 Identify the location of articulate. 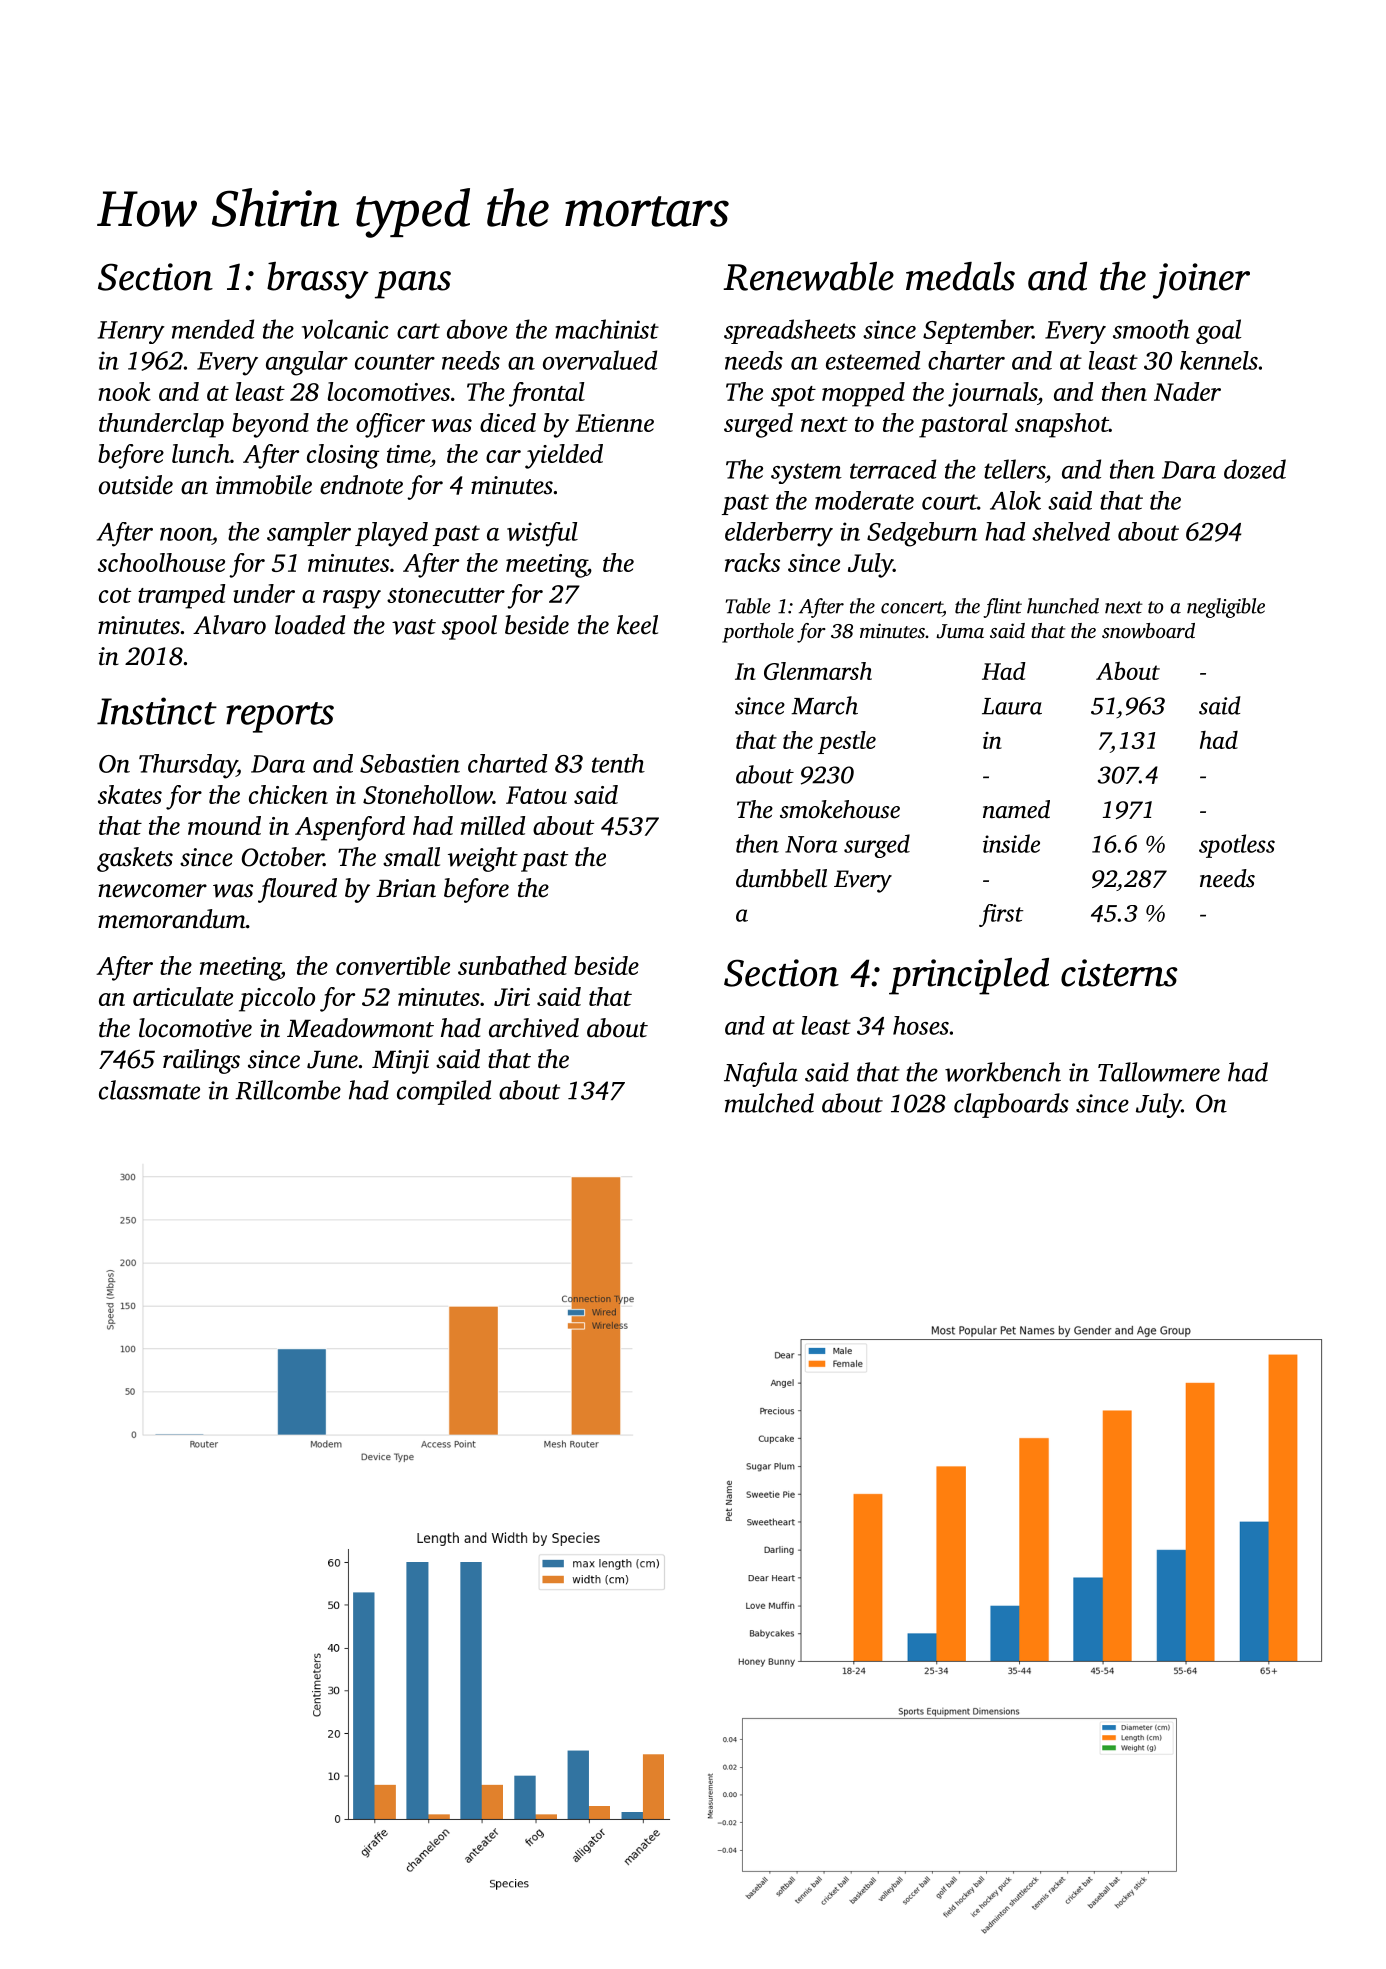
(183, 996).
